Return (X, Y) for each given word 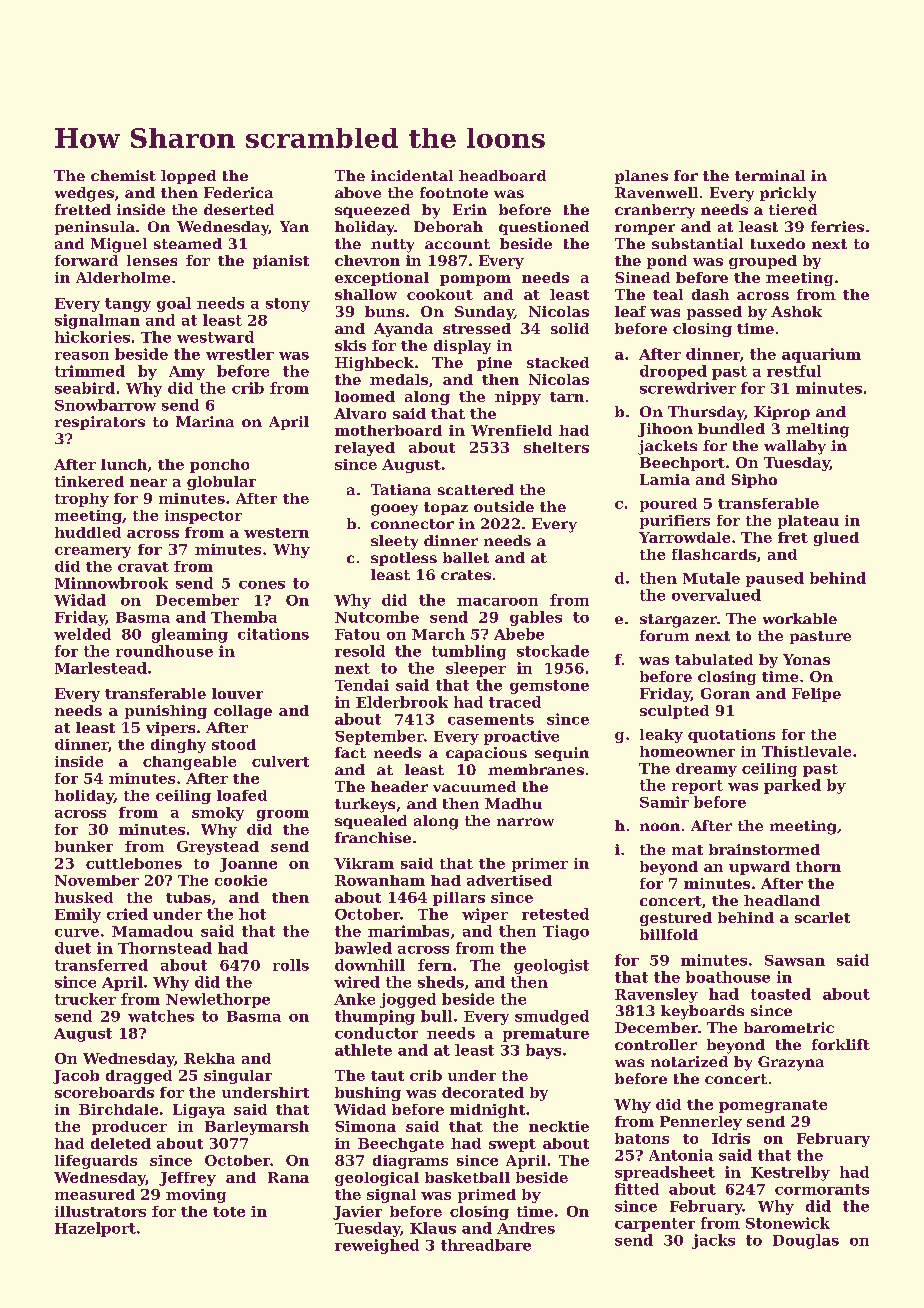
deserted (239, 209)
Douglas (806, 1241)
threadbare (486, 1245)
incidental (412, 175)
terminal (770, 175)
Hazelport (95, 1229)
